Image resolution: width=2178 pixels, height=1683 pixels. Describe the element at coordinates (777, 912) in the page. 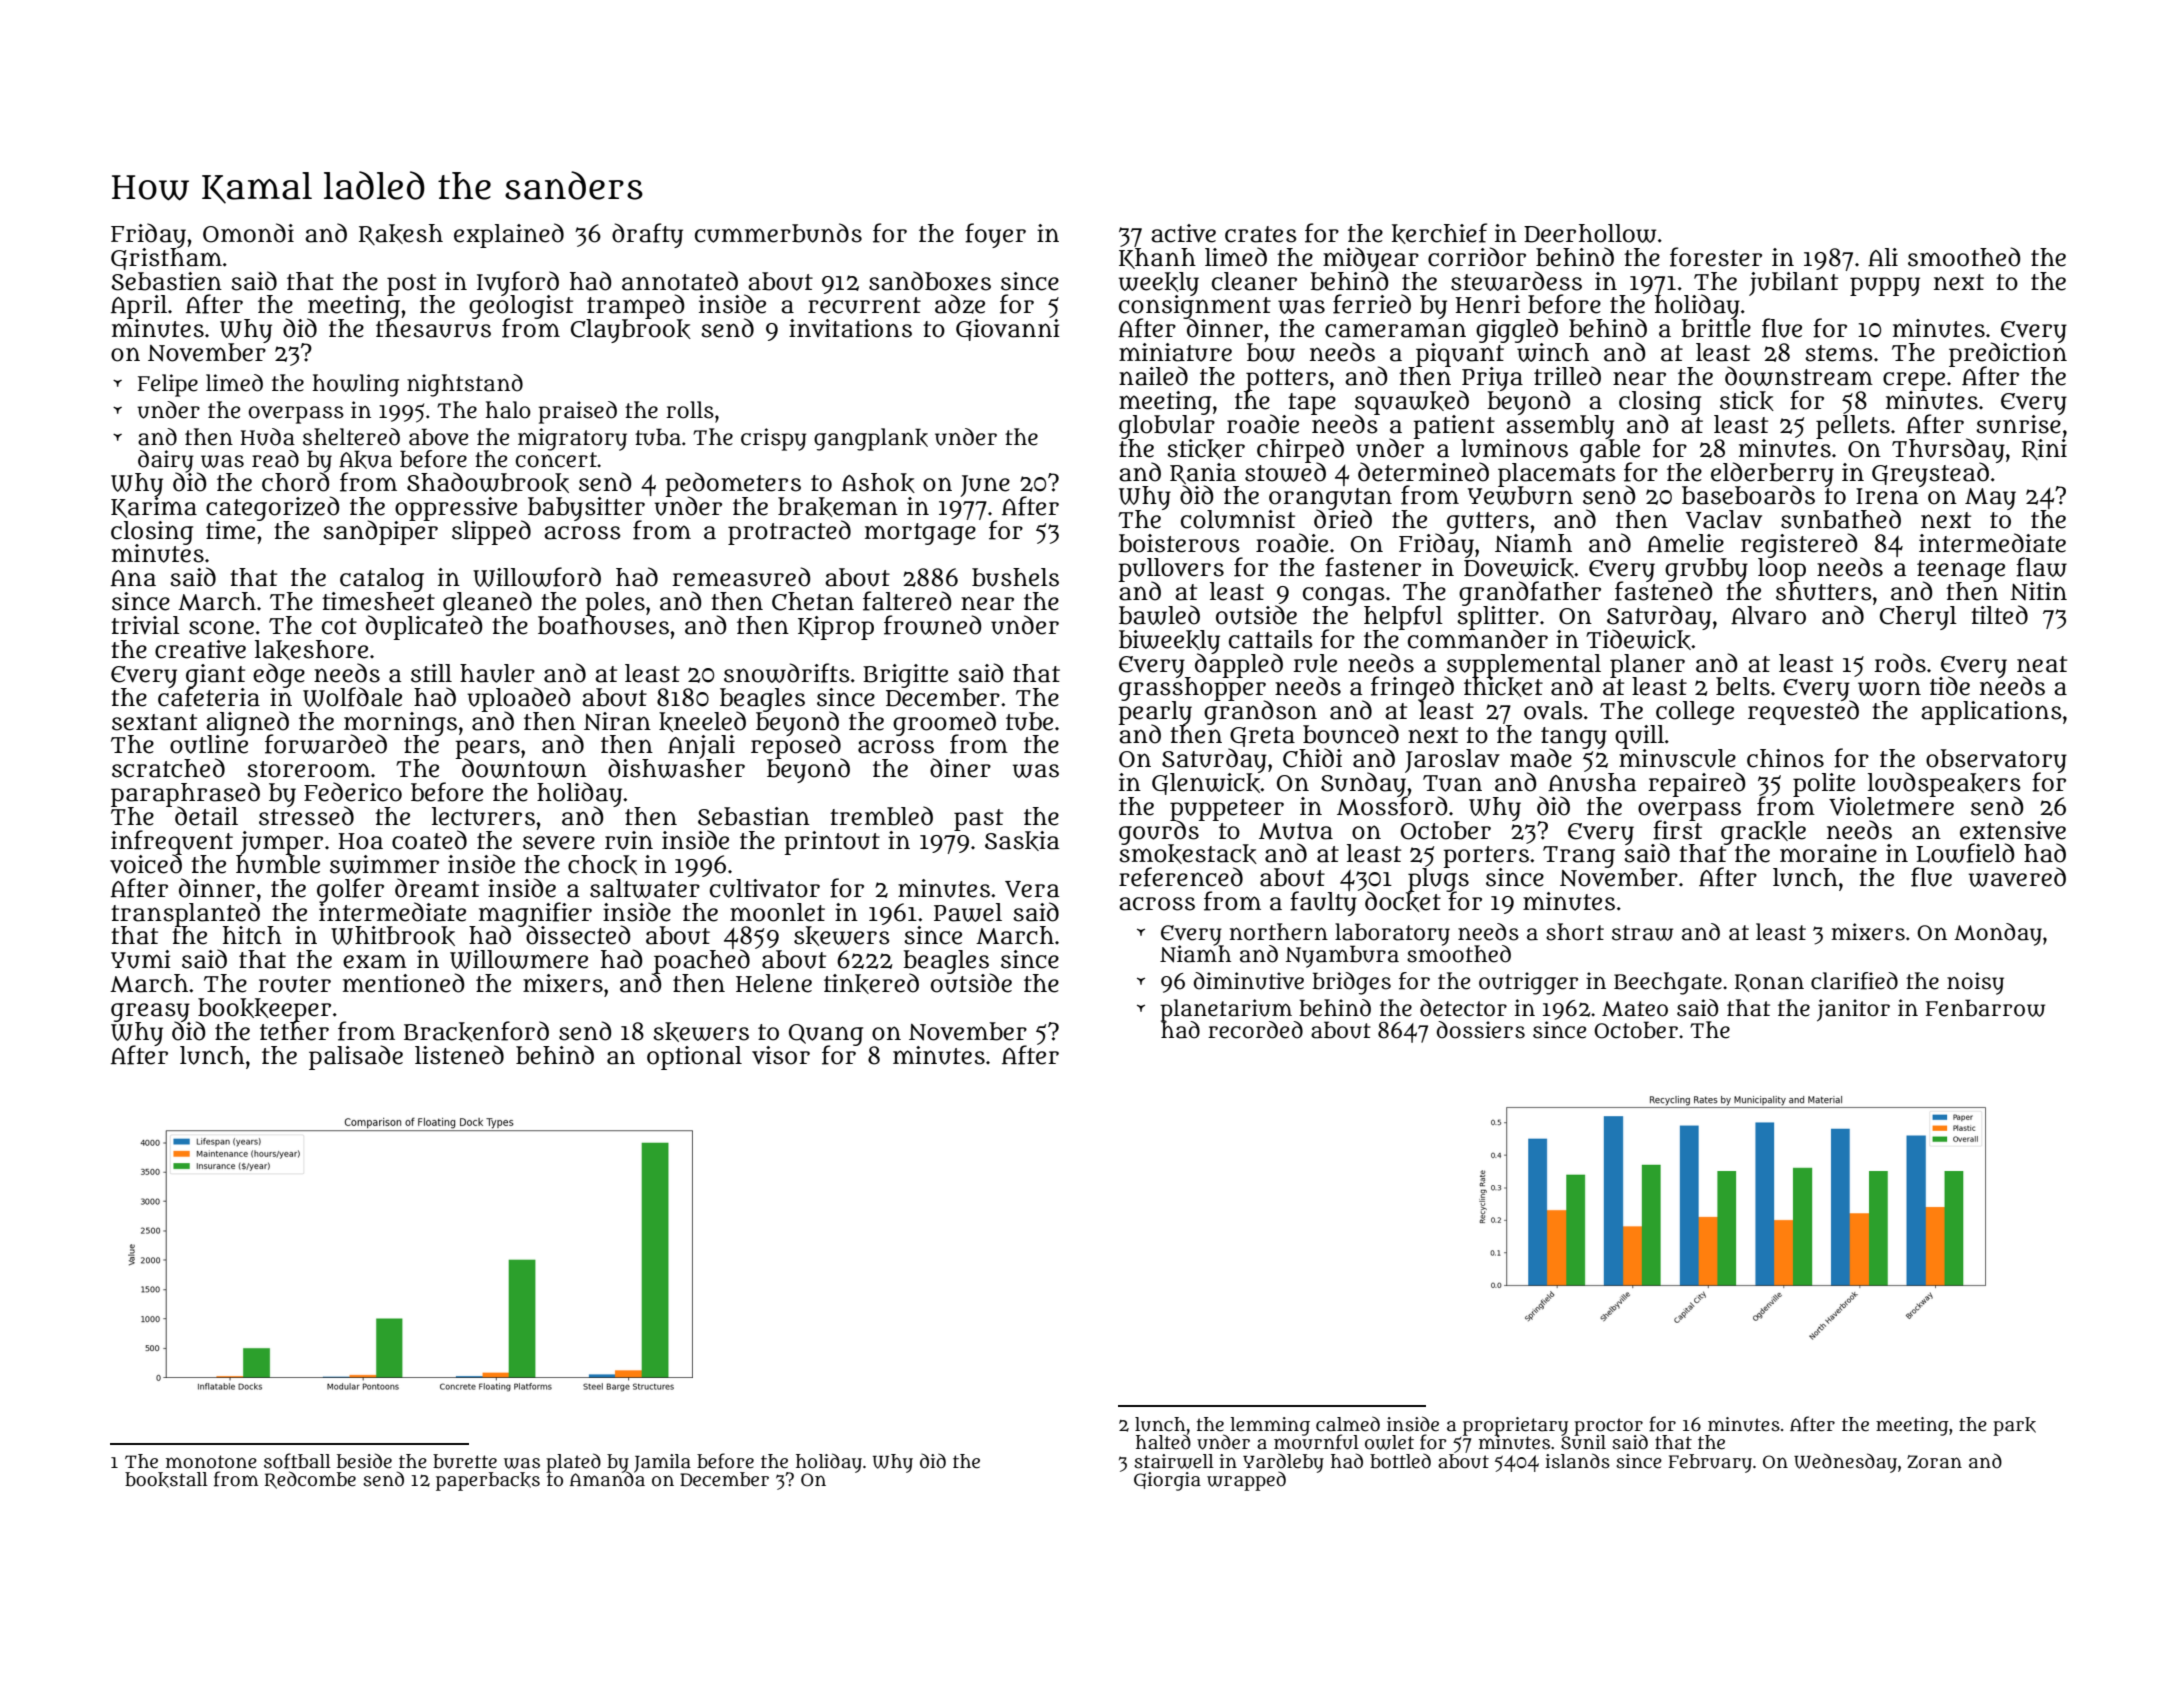

I see `moonlet` at that location.
